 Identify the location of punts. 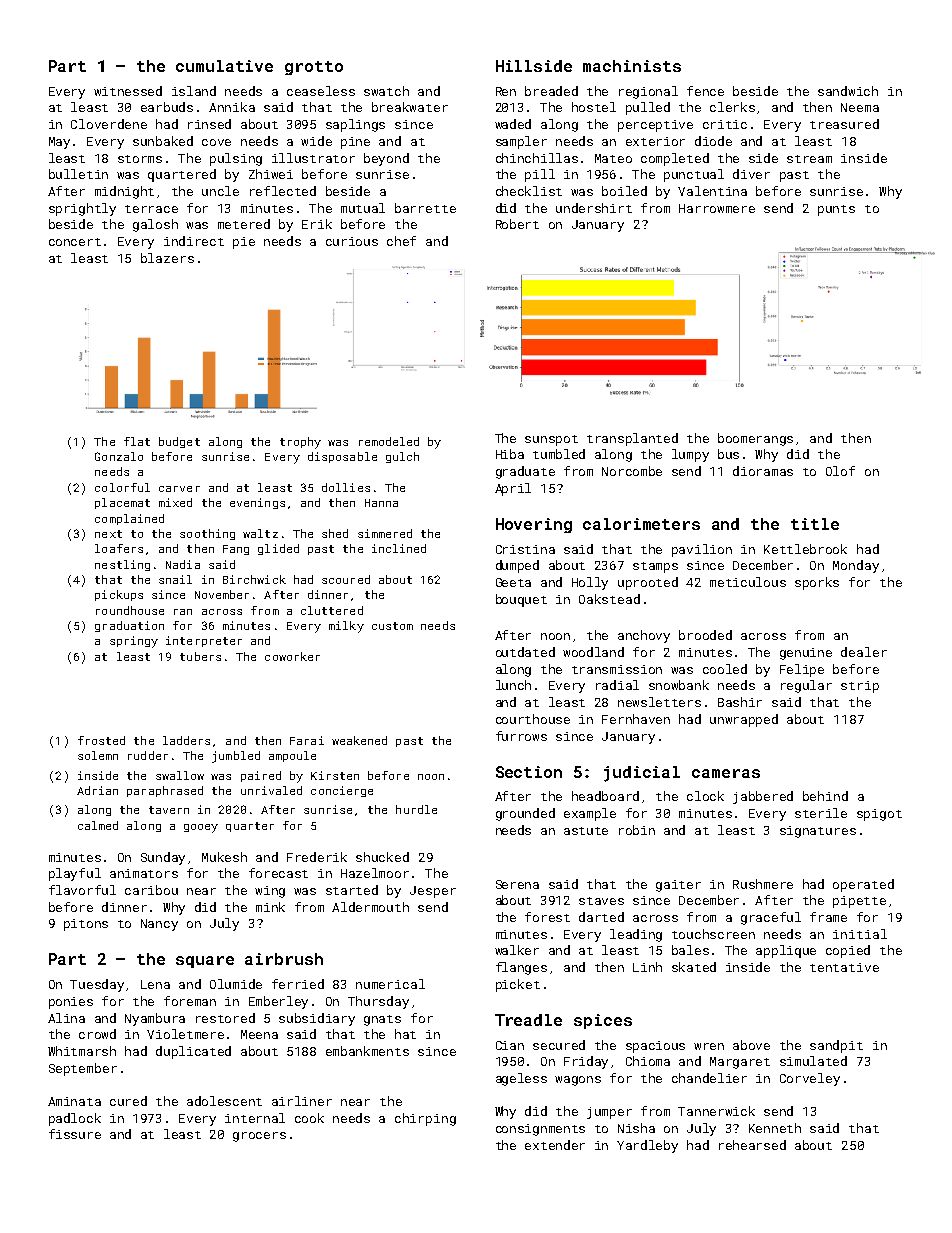
(836, 210).
